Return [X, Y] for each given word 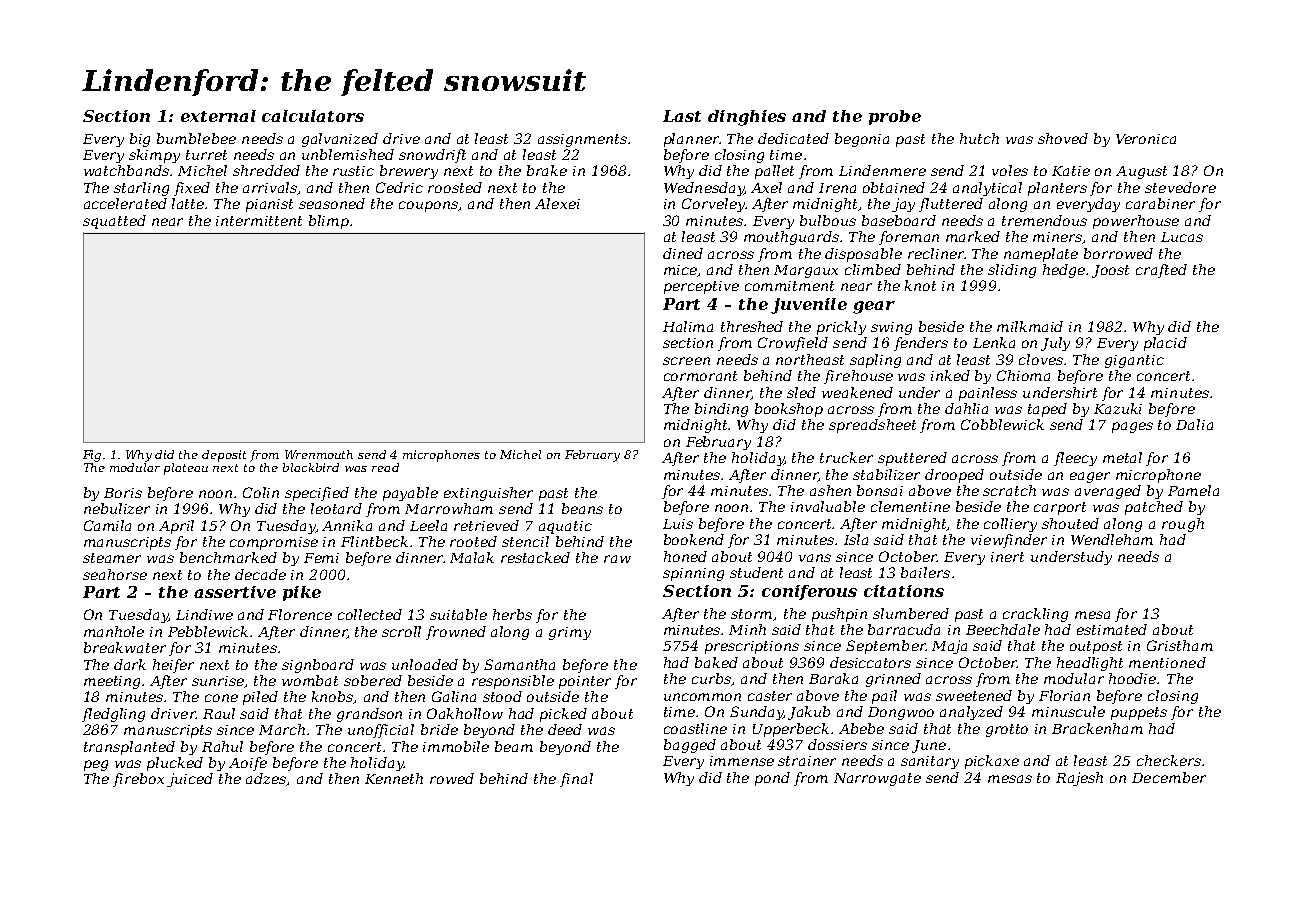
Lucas [1182, 237]
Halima [688, 326]
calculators [313, 116]
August [1141, 172]
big [140, 140]
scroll [401, 631]
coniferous [809, 592]
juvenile [809, 306]
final [576, 780]
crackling [1035, 615]
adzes [266, 779]
